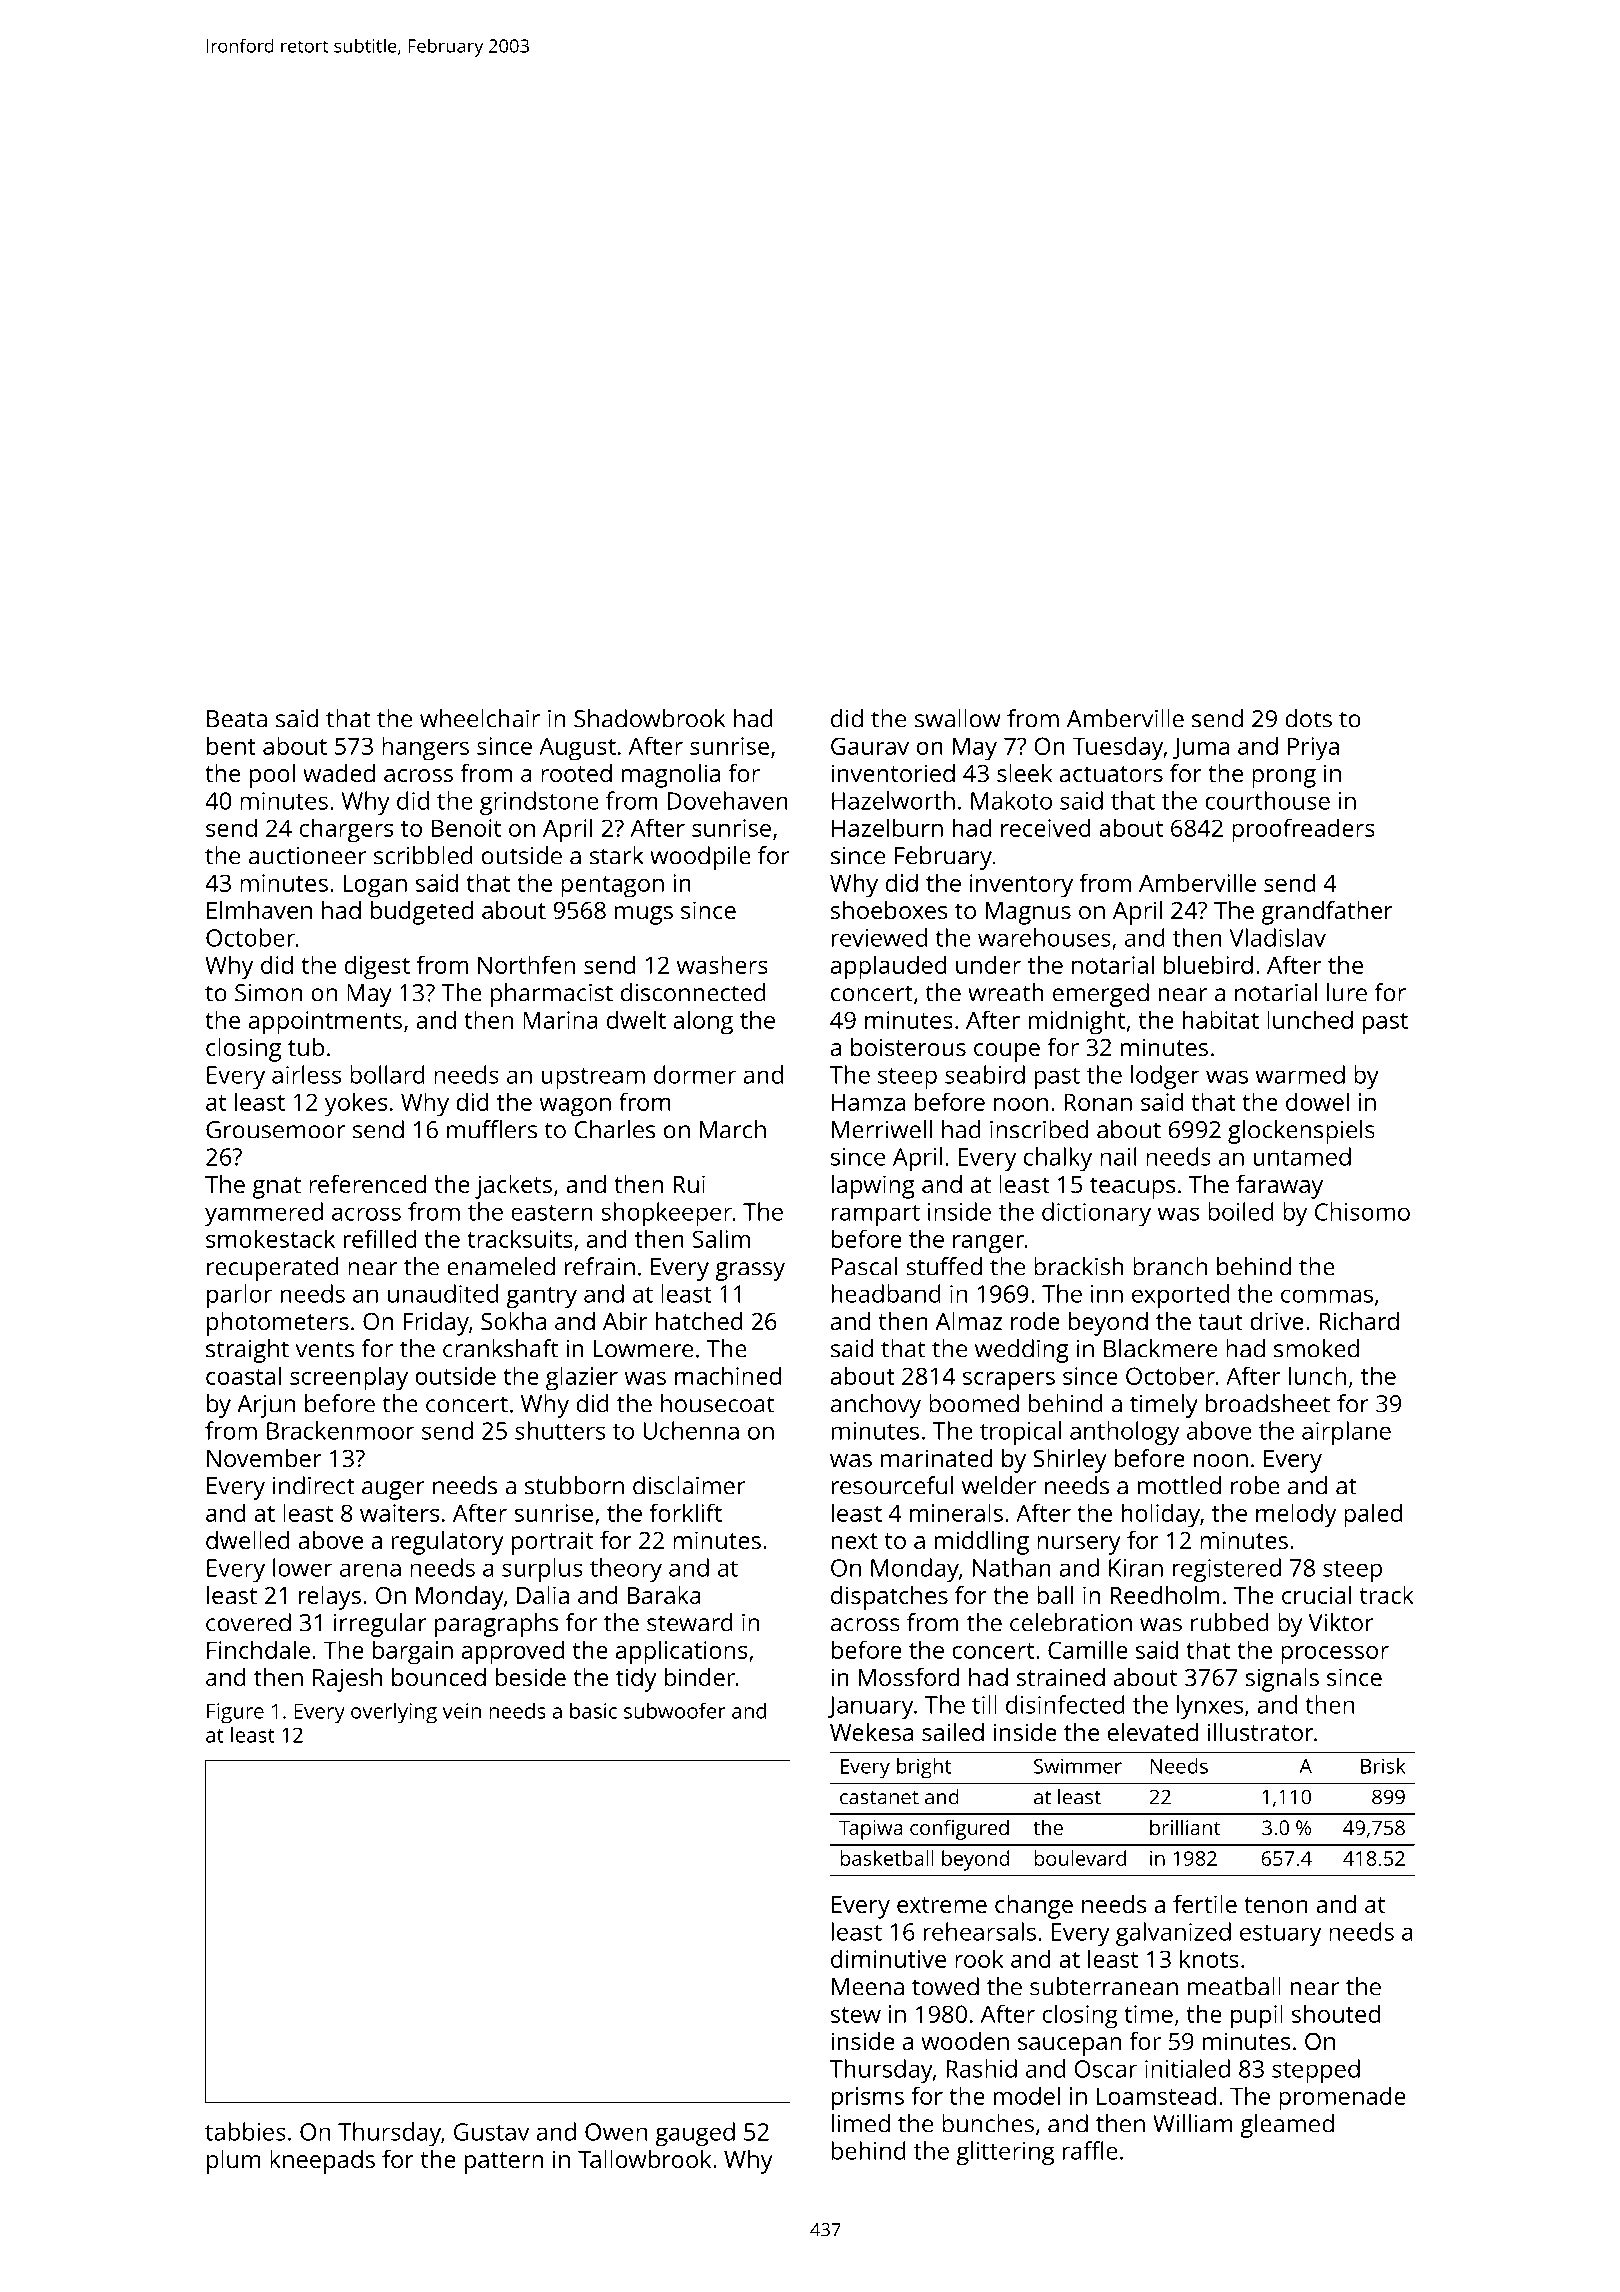 This screenshot has width=1620, height=2292. What do you see at coordinates (1308, 718) in the screenshot?
I see `dots` at bounding box center [1308, 718].
